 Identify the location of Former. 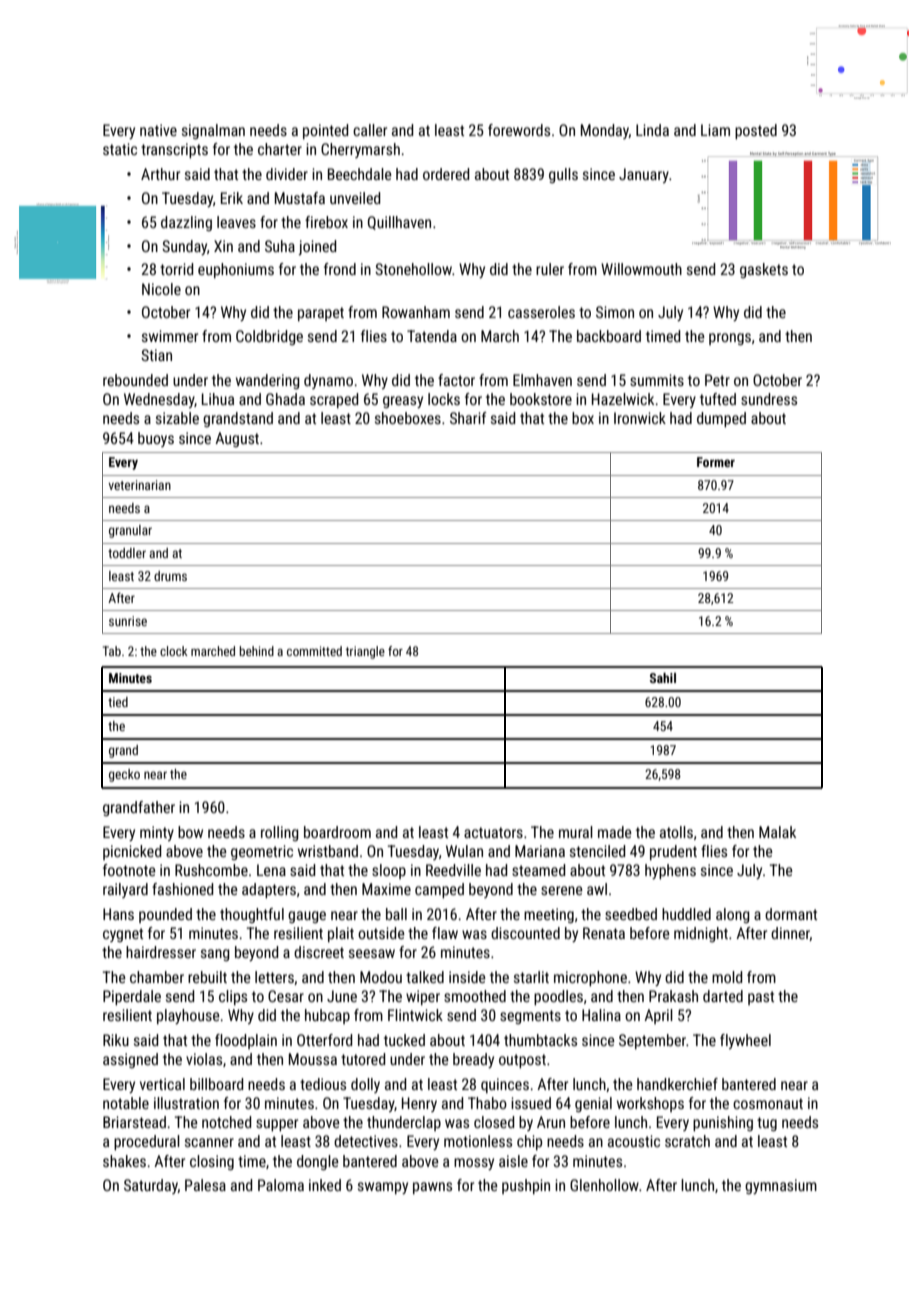
(716, 462).
